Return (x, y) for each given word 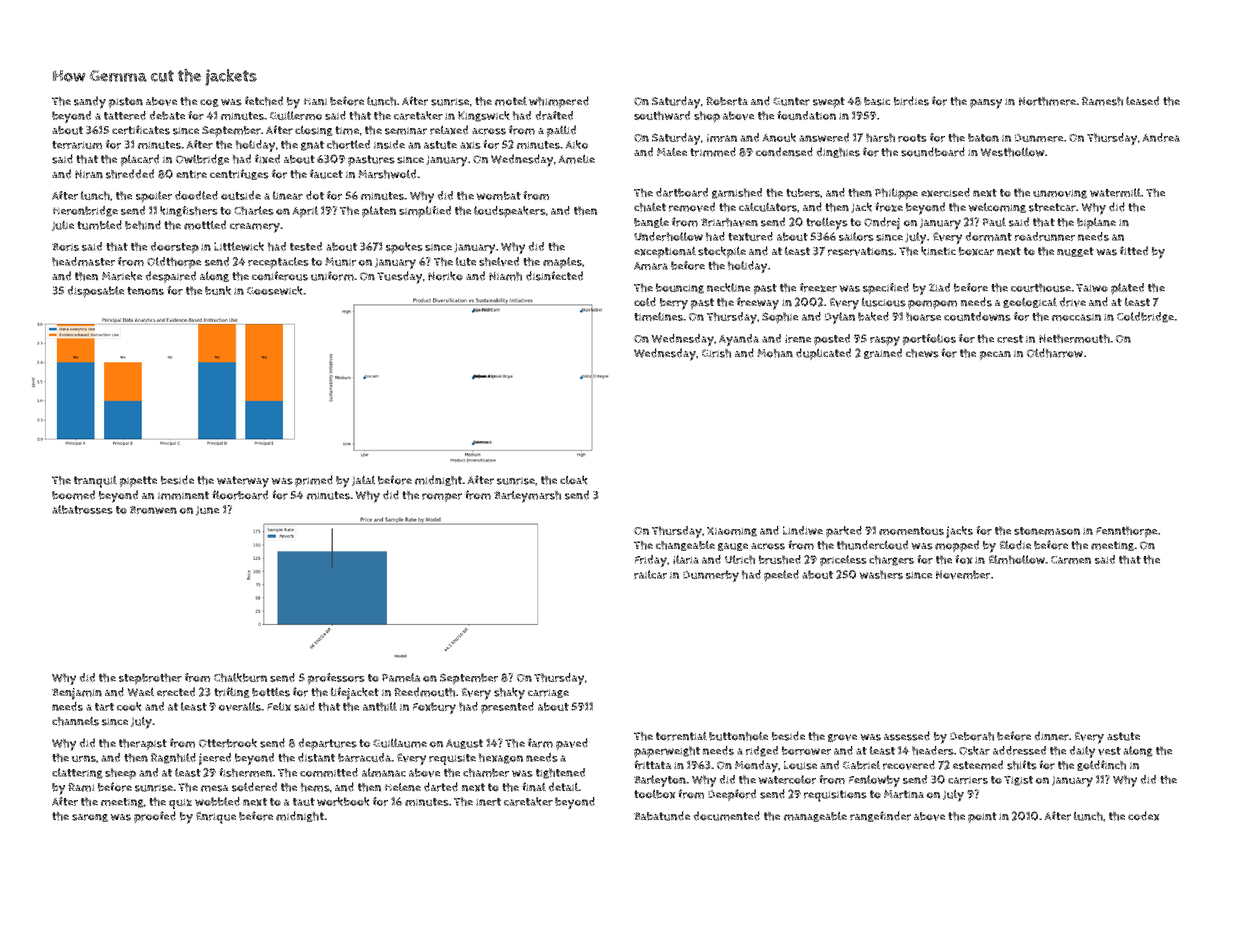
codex (1144, 816)
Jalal (363, 481)
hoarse (923, 316)
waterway (243, 482)
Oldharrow (1055, 353)
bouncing (680, 288)
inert (488, 802)
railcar (650, 574)
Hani (315, 102)
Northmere (1047, 101)
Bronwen (153, 510)
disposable (96, 292)
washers (881, 574)
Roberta (727, 101)
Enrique (216, 818)
